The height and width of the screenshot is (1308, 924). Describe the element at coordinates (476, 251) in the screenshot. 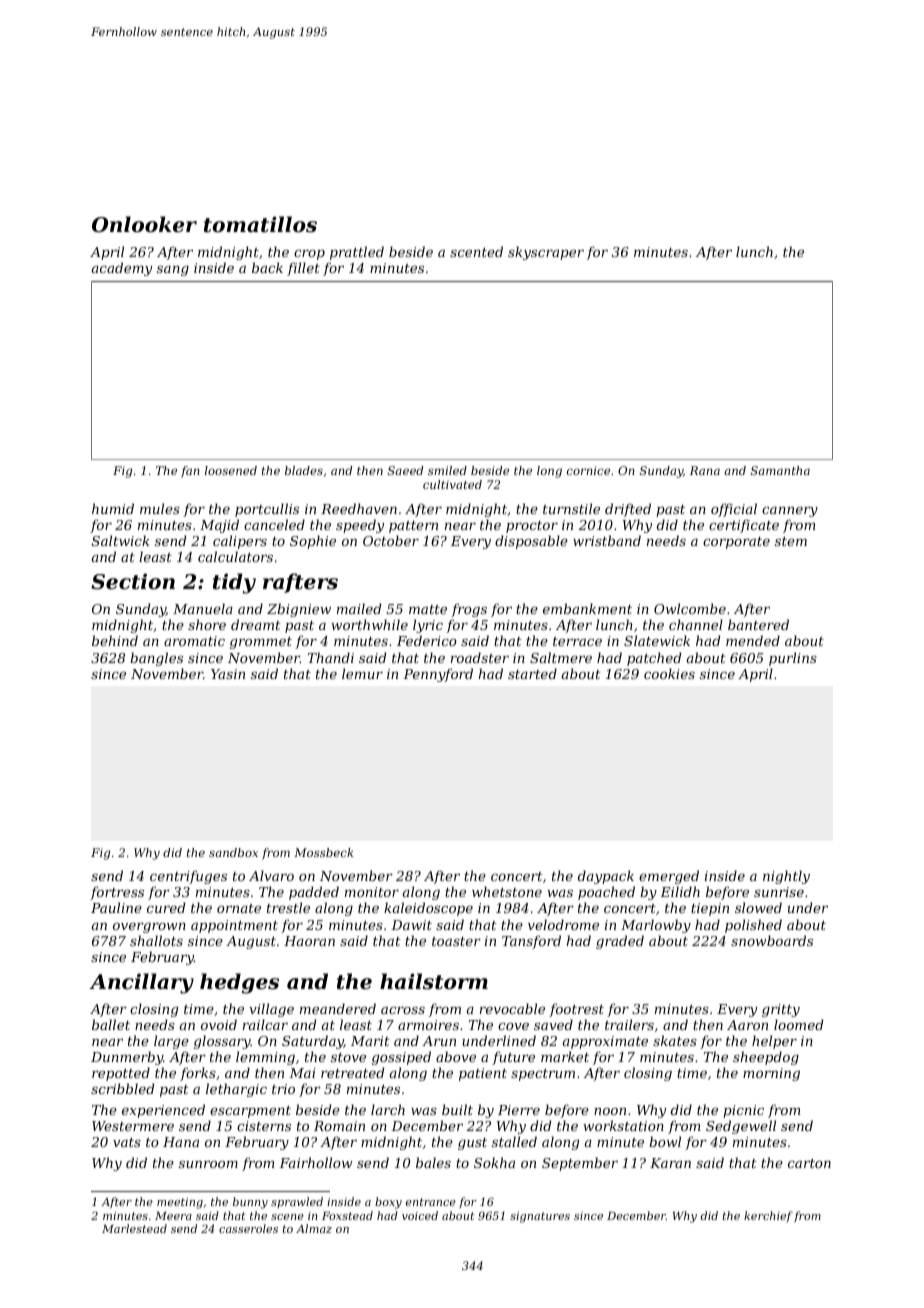

I see `scented` at that location.
